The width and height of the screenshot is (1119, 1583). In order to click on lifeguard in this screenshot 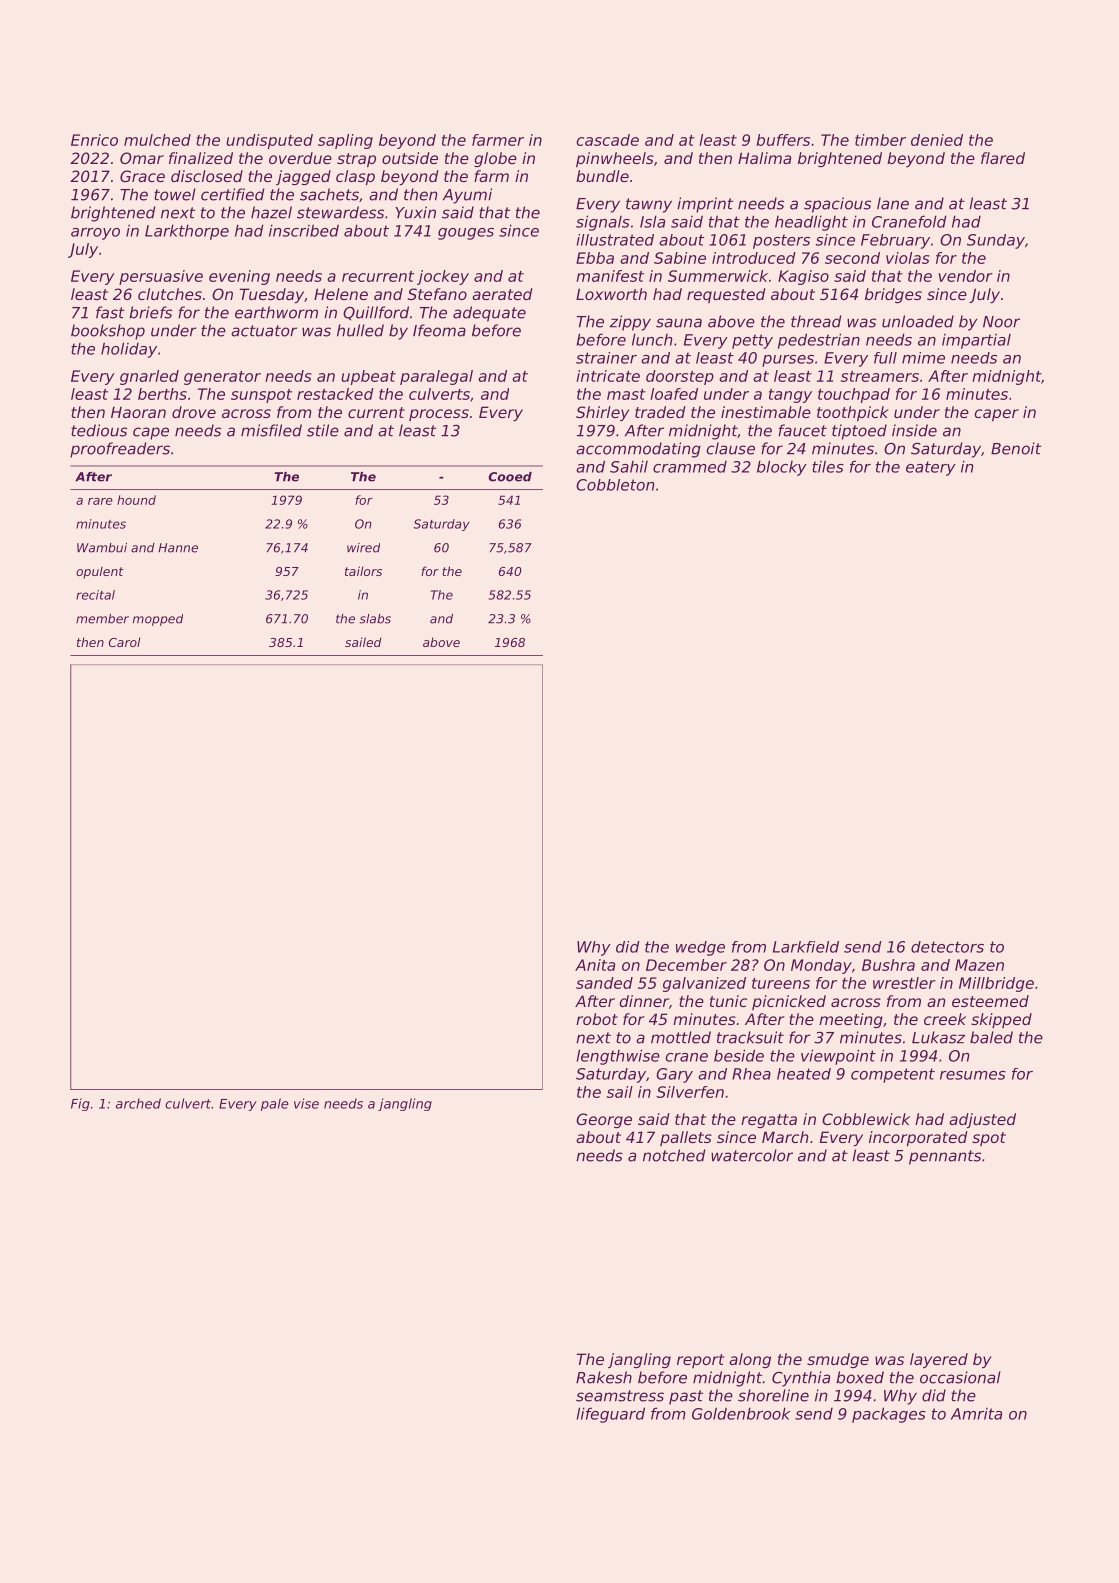, I will do `click(610, 1415)`.
